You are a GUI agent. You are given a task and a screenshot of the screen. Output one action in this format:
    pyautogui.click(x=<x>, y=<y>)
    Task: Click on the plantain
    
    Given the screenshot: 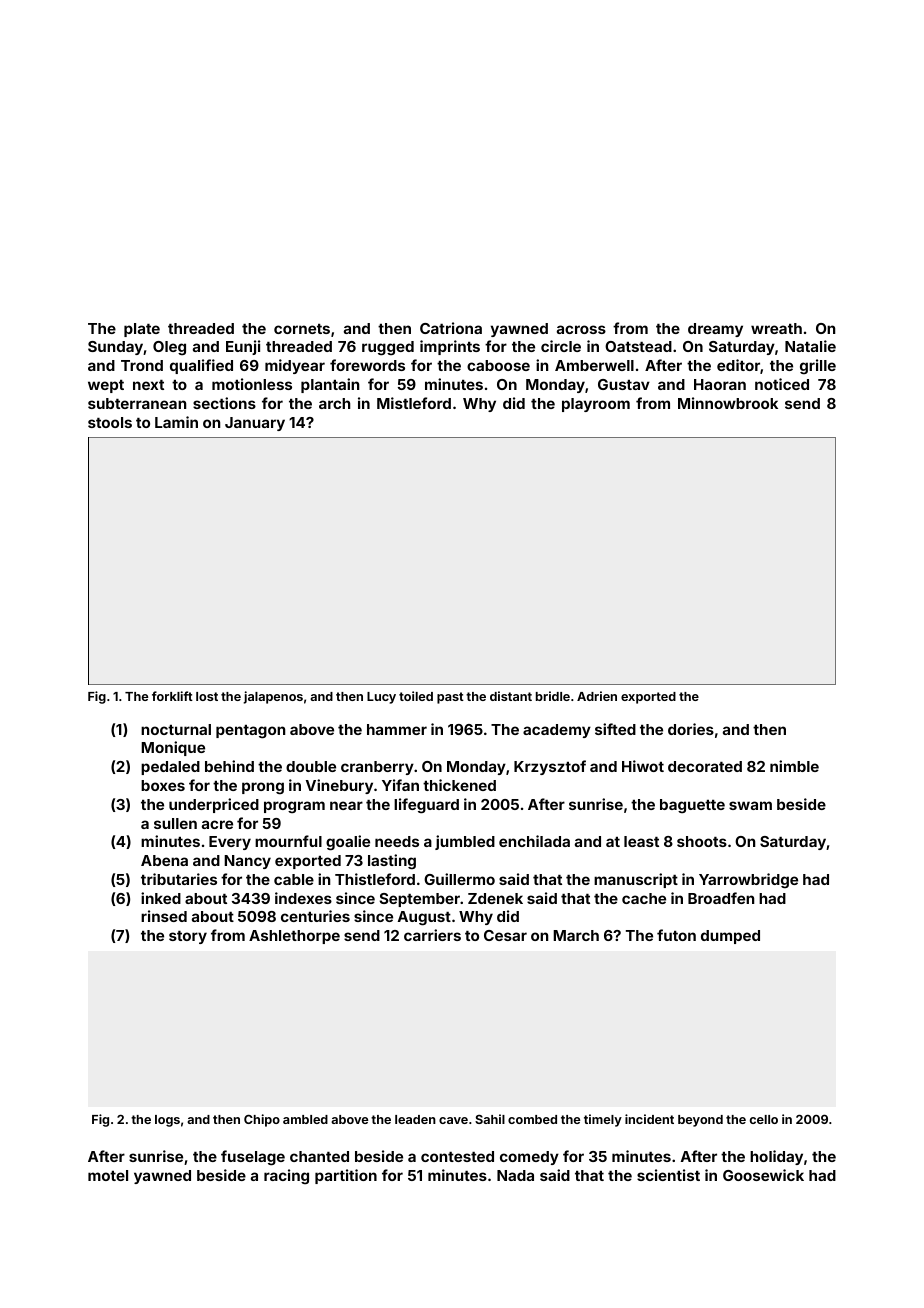 What is the action you would take?
    pyautogui.click(x=330, y=385)
